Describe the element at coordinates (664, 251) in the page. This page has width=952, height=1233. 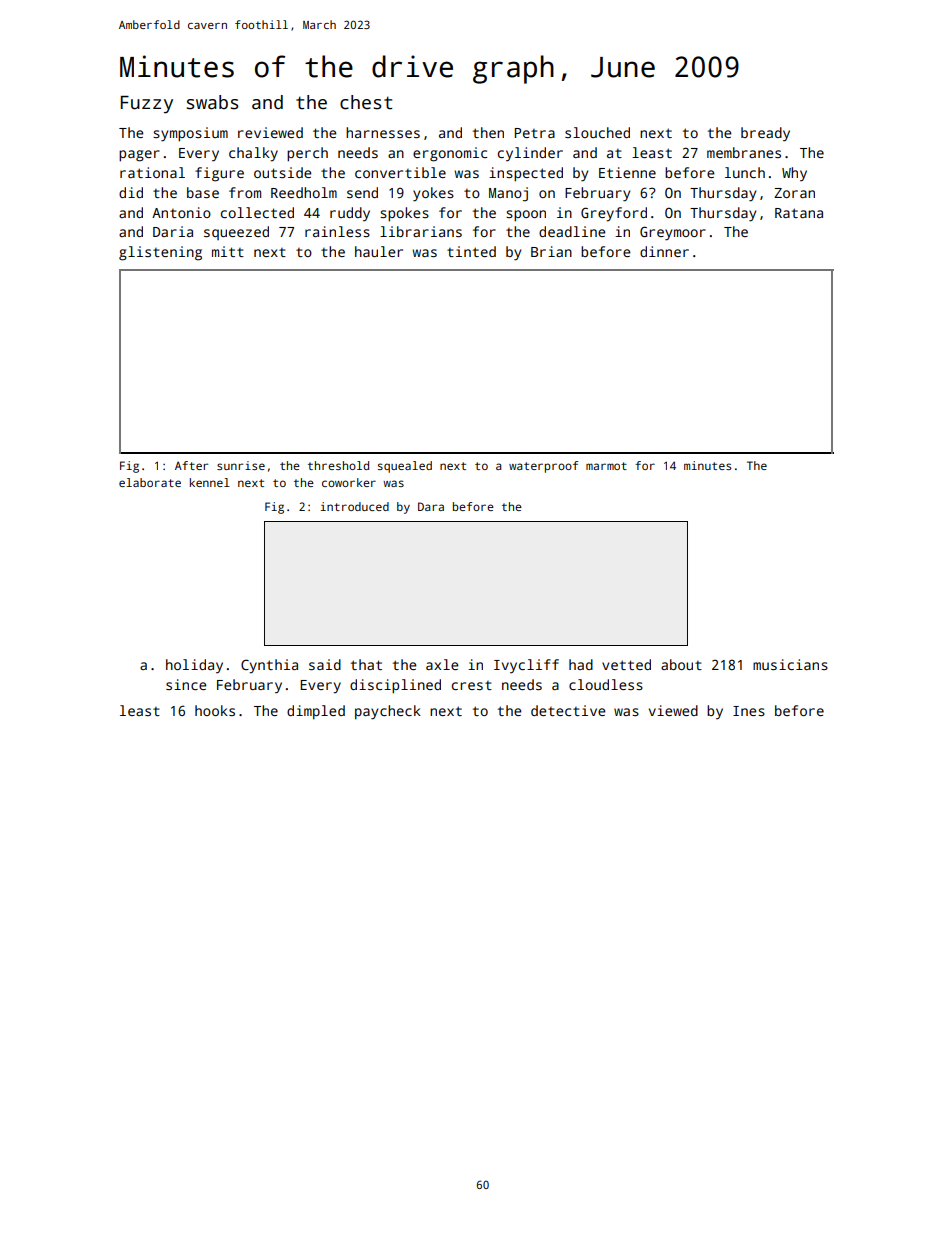
I see `dinner` at that location.
